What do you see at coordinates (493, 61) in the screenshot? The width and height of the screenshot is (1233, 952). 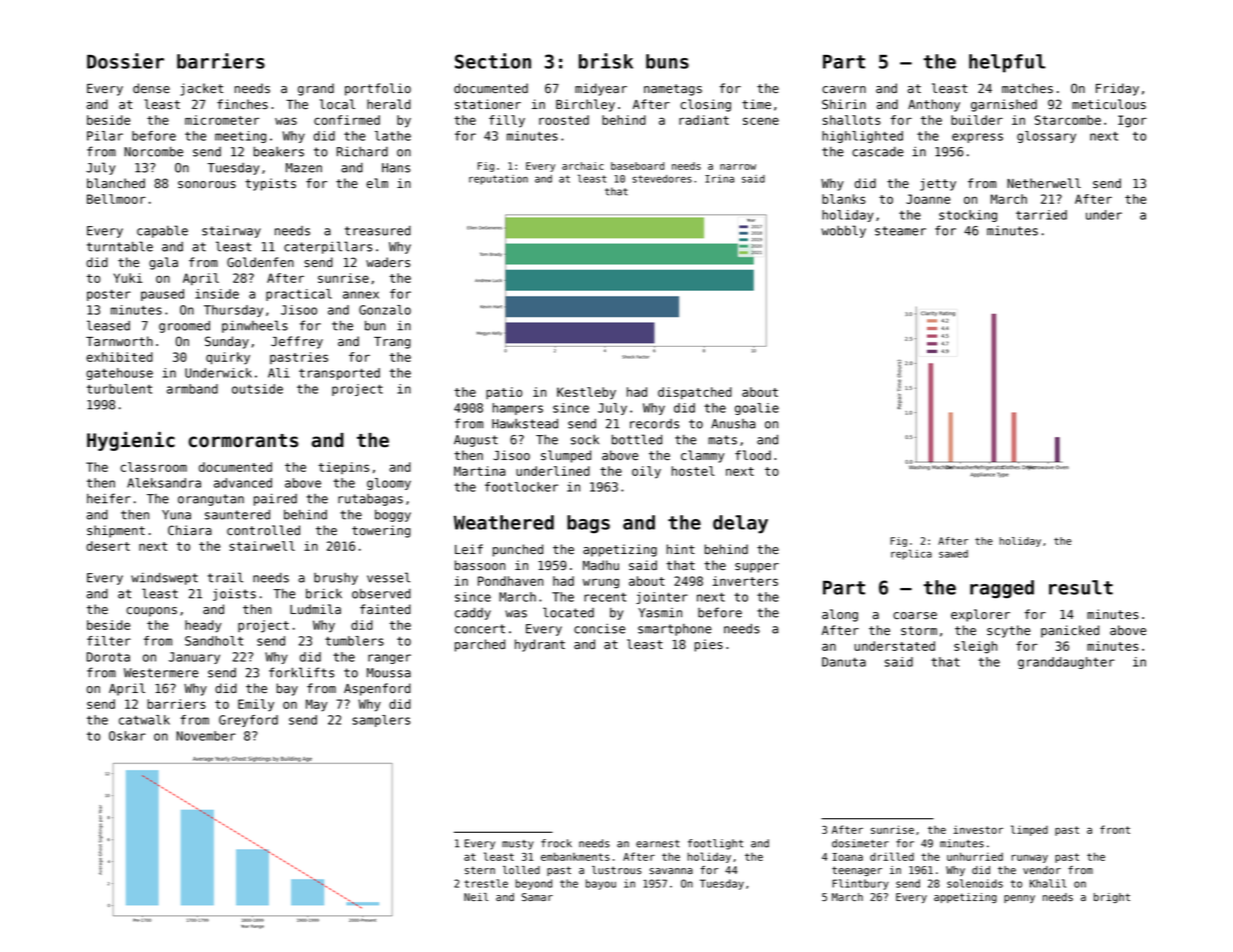 I see `Section` at bounding box center [493, 61].
